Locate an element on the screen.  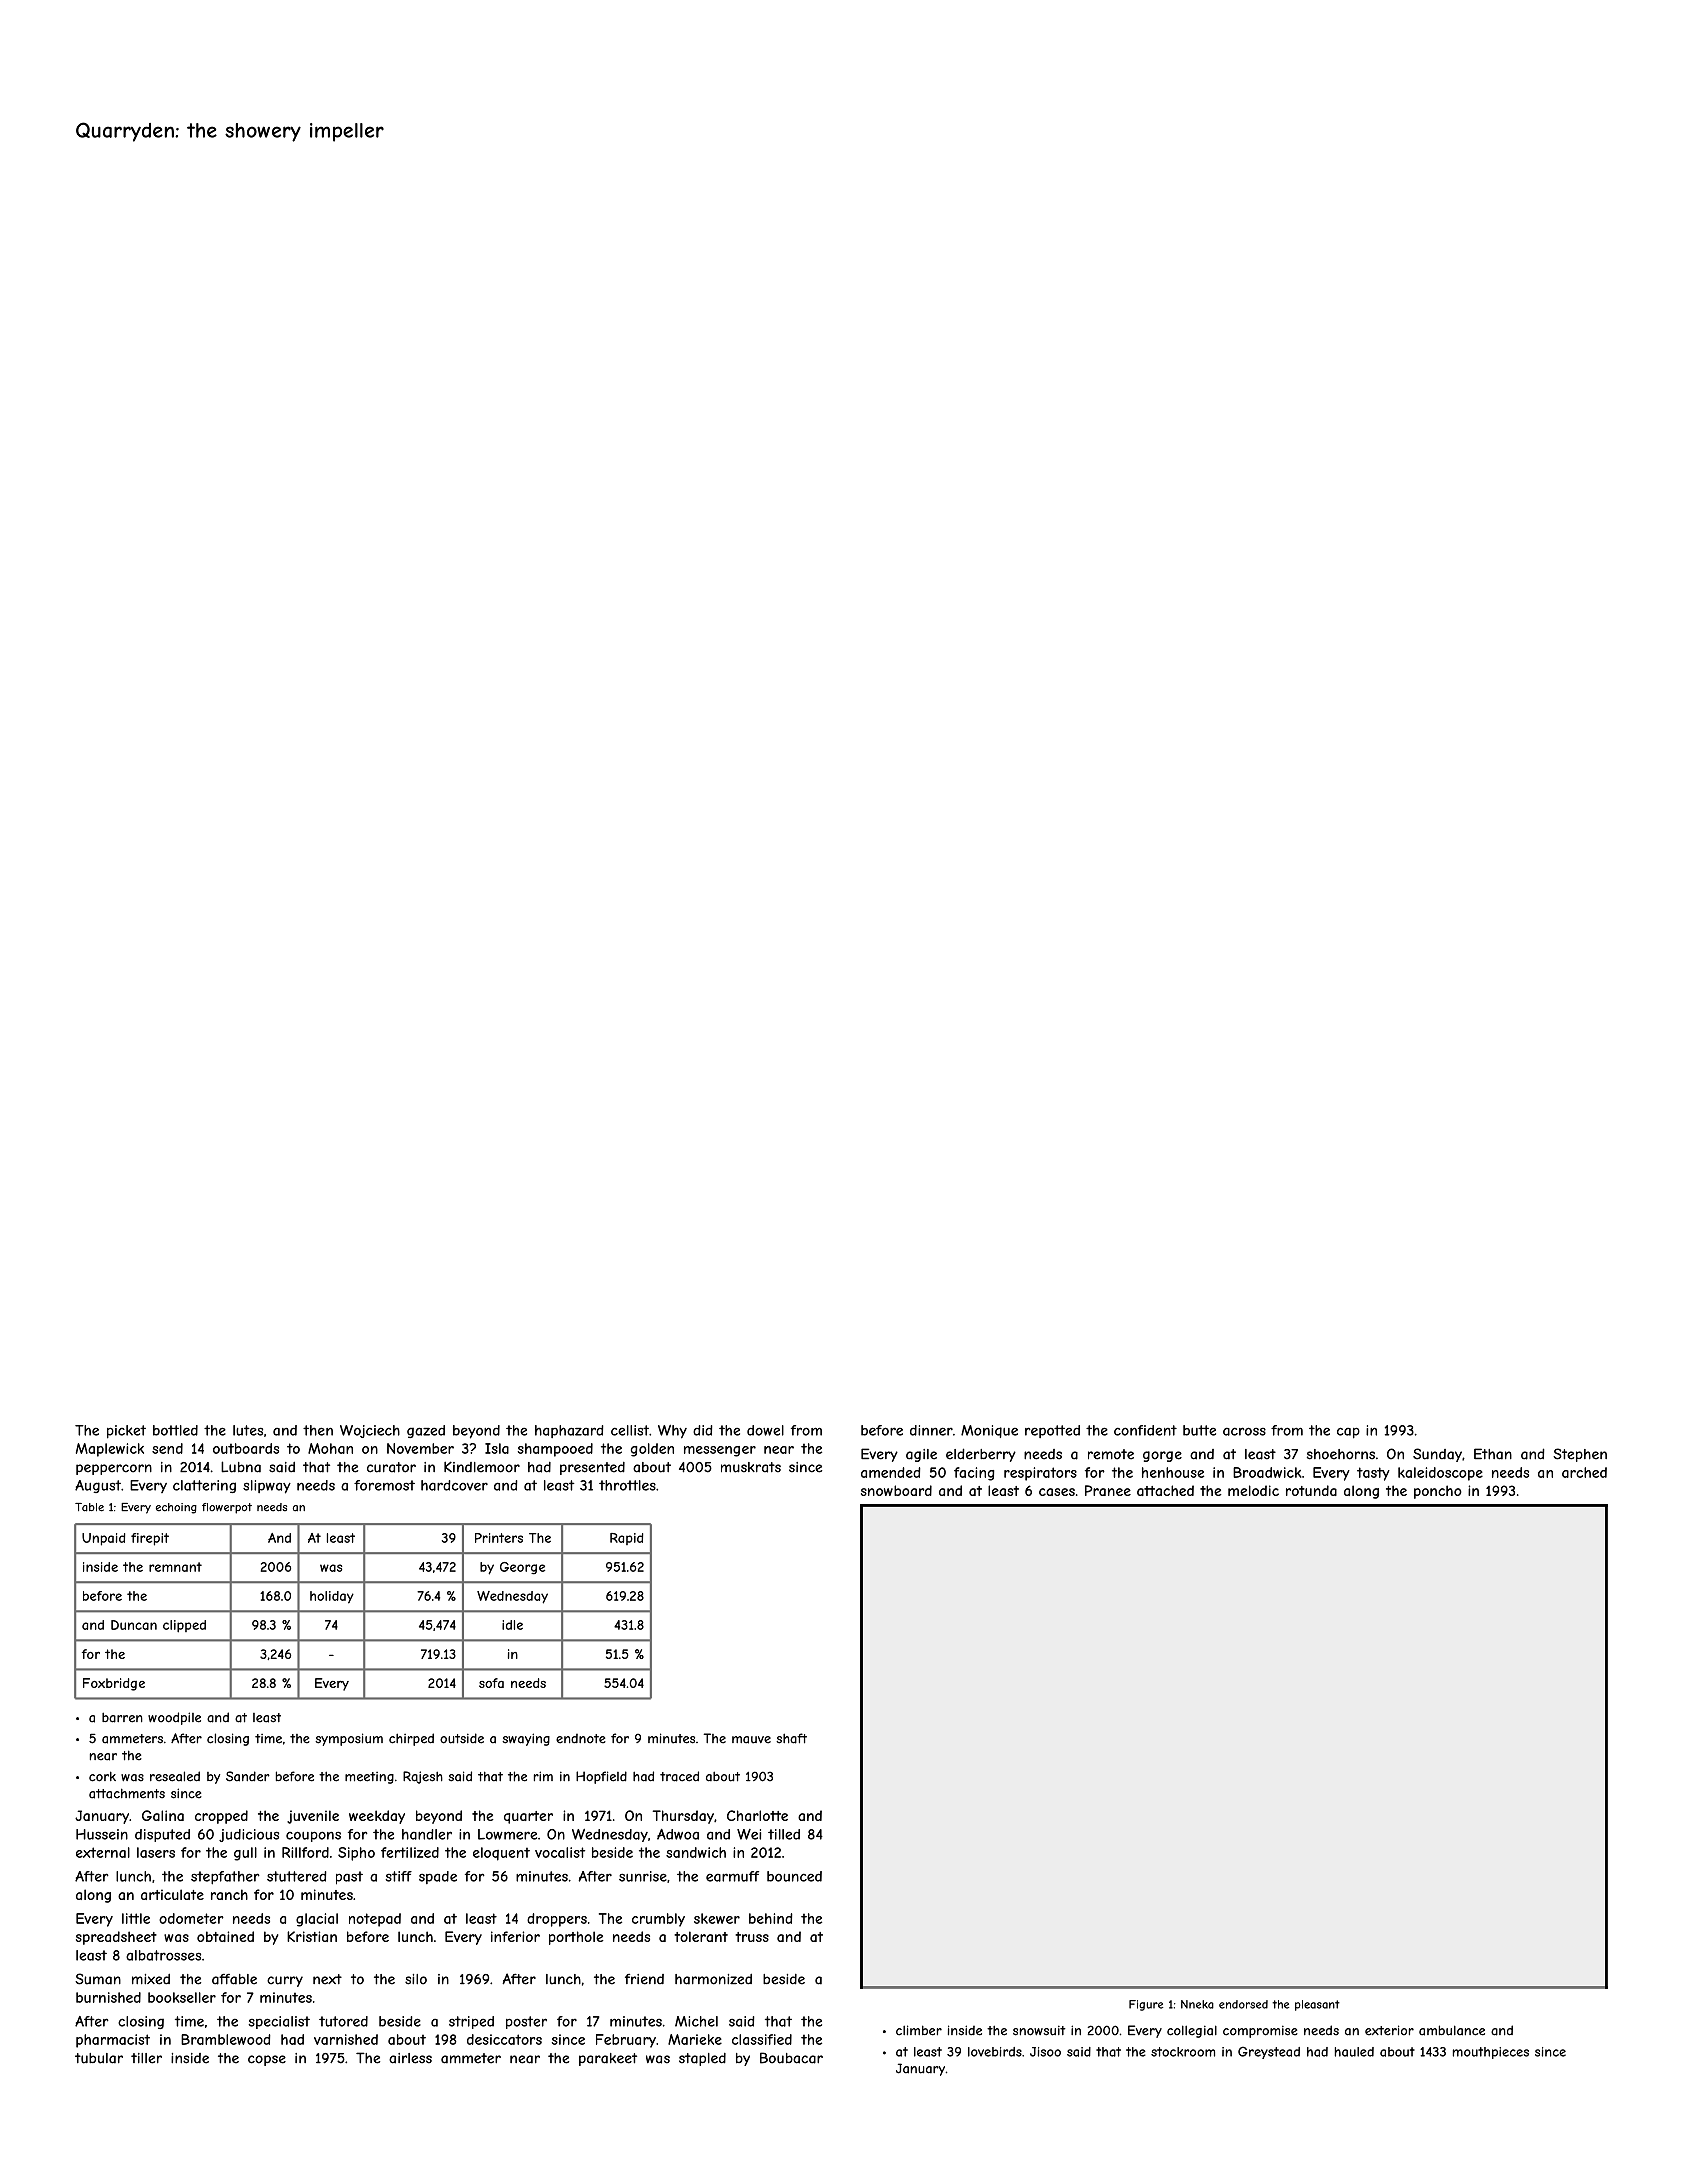
lutes is located at coordinates (248, 1430).
